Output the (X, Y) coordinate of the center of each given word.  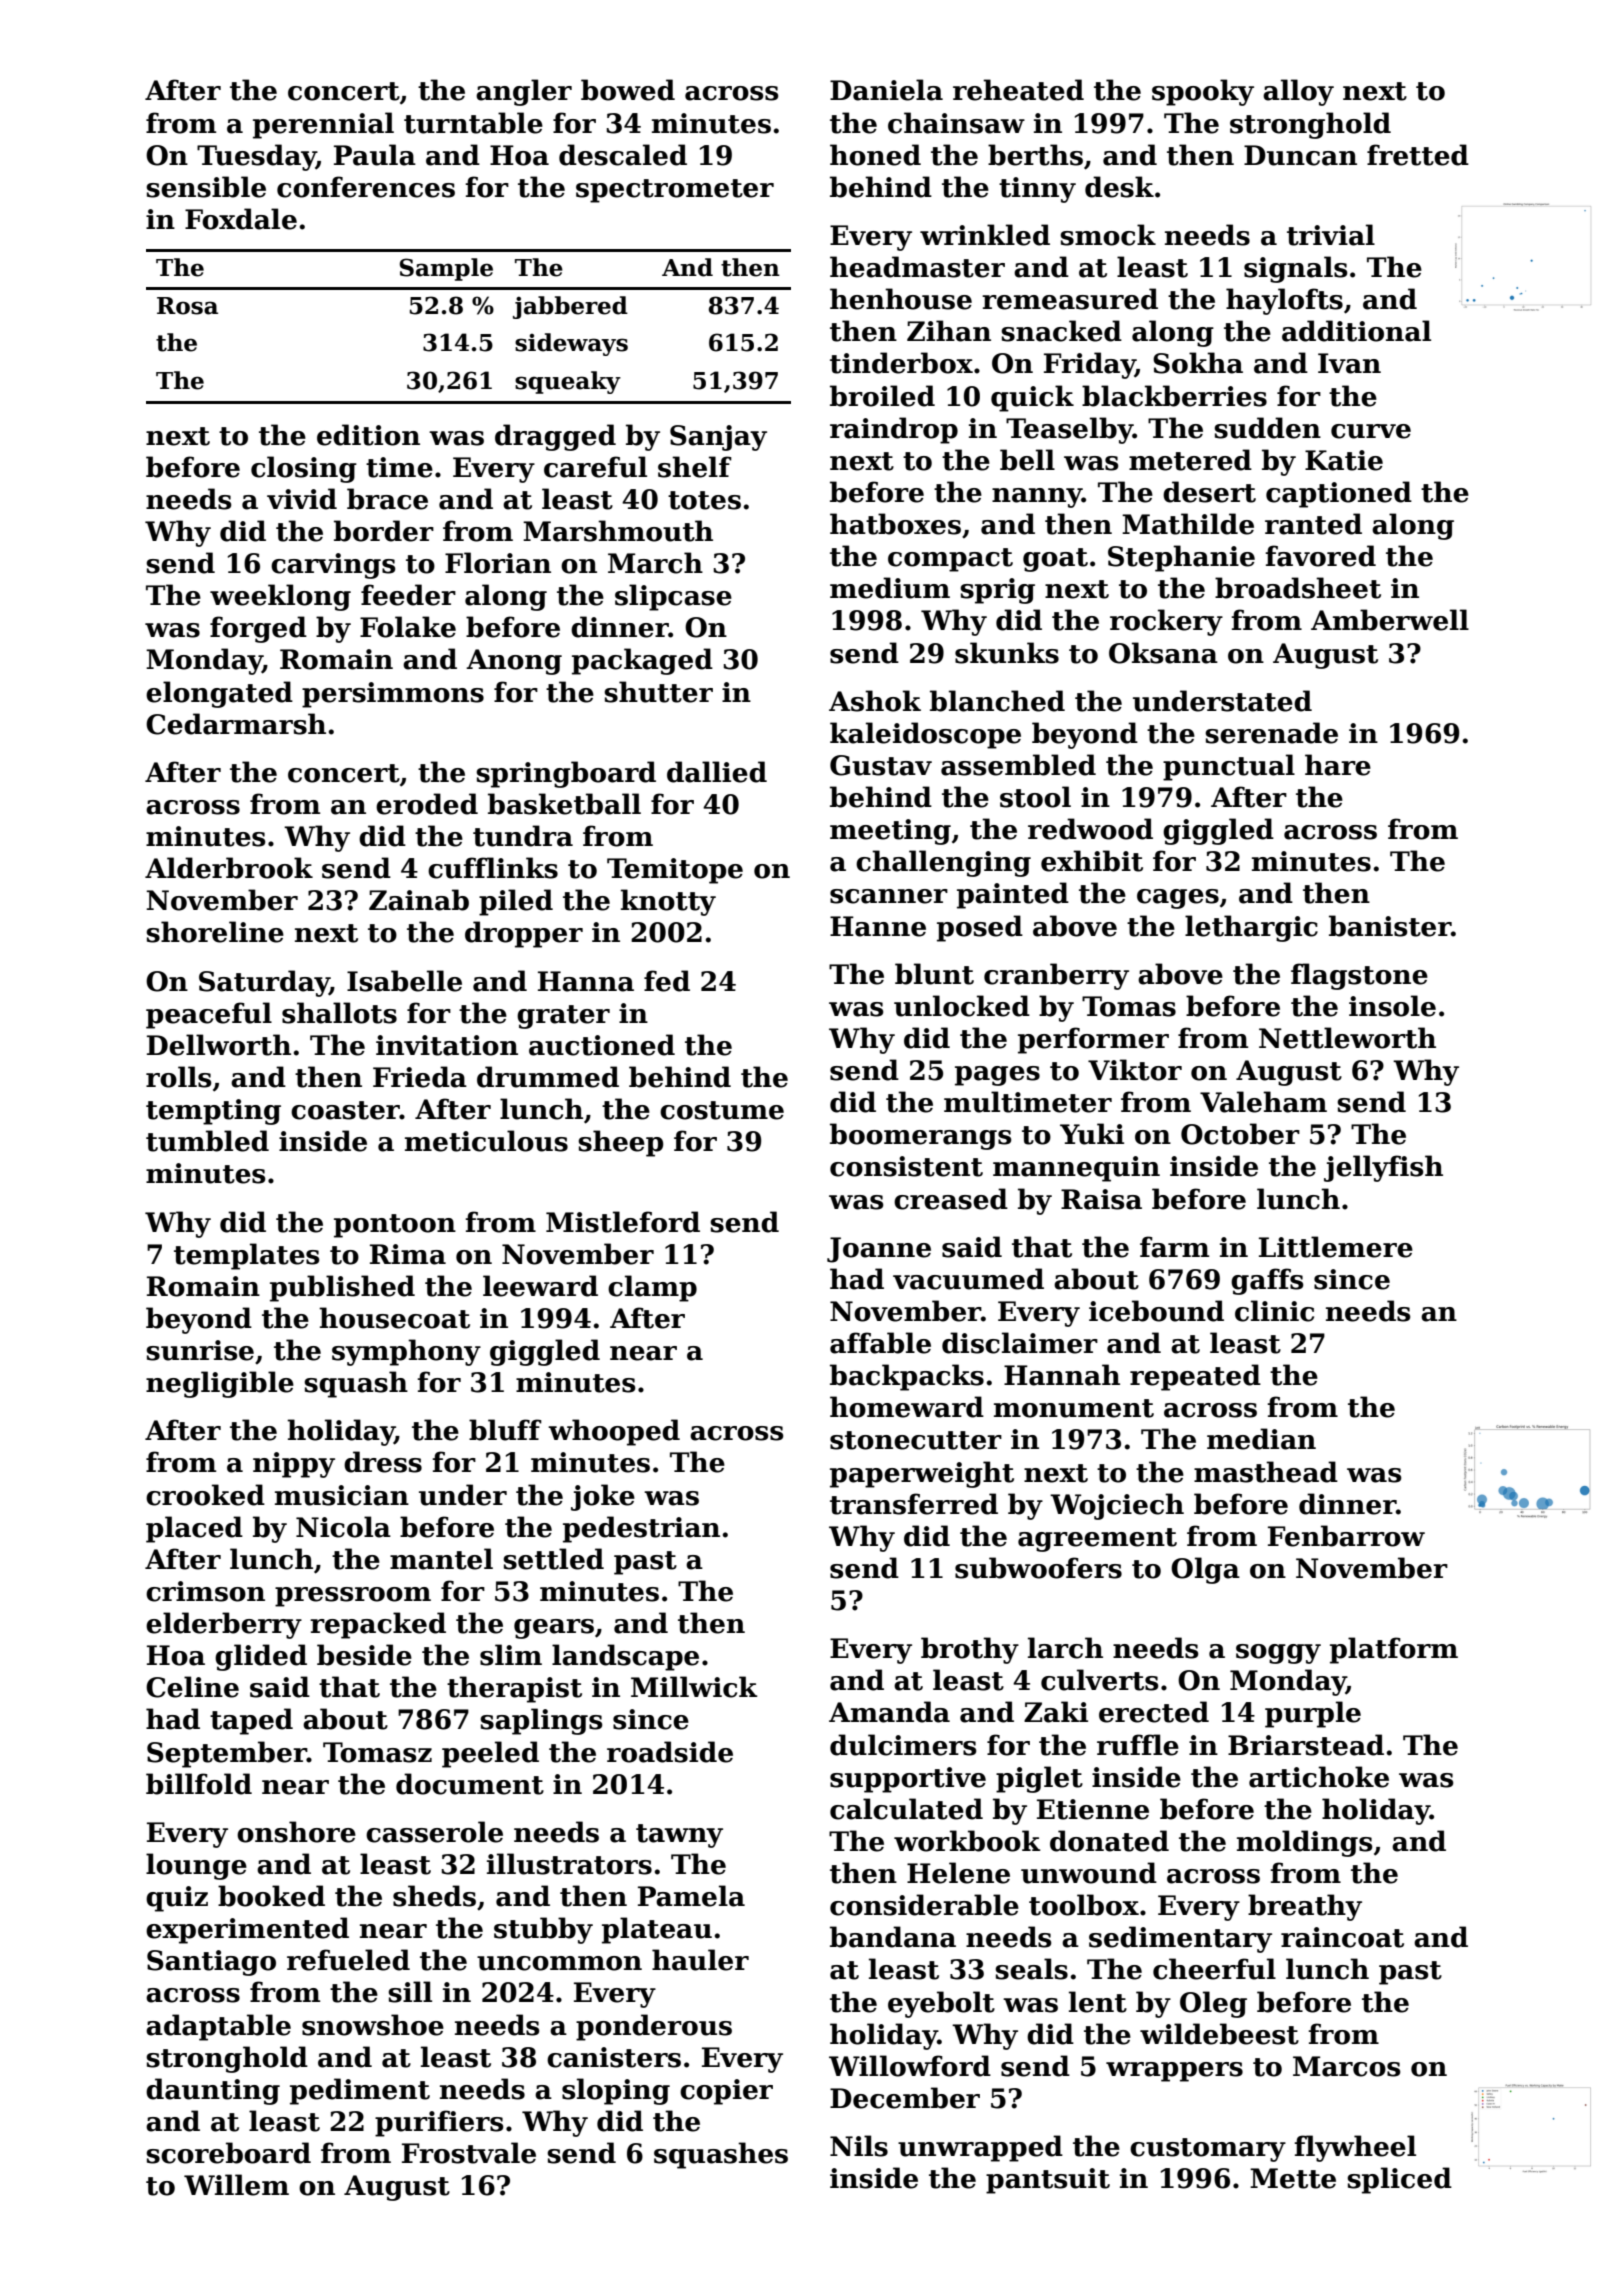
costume (722, 1110)
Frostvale (469, 2153)
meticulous (486, 1141)
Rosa (187, 306)
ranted (1313, 524)
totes (704, 500)
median (1261, 1439)
